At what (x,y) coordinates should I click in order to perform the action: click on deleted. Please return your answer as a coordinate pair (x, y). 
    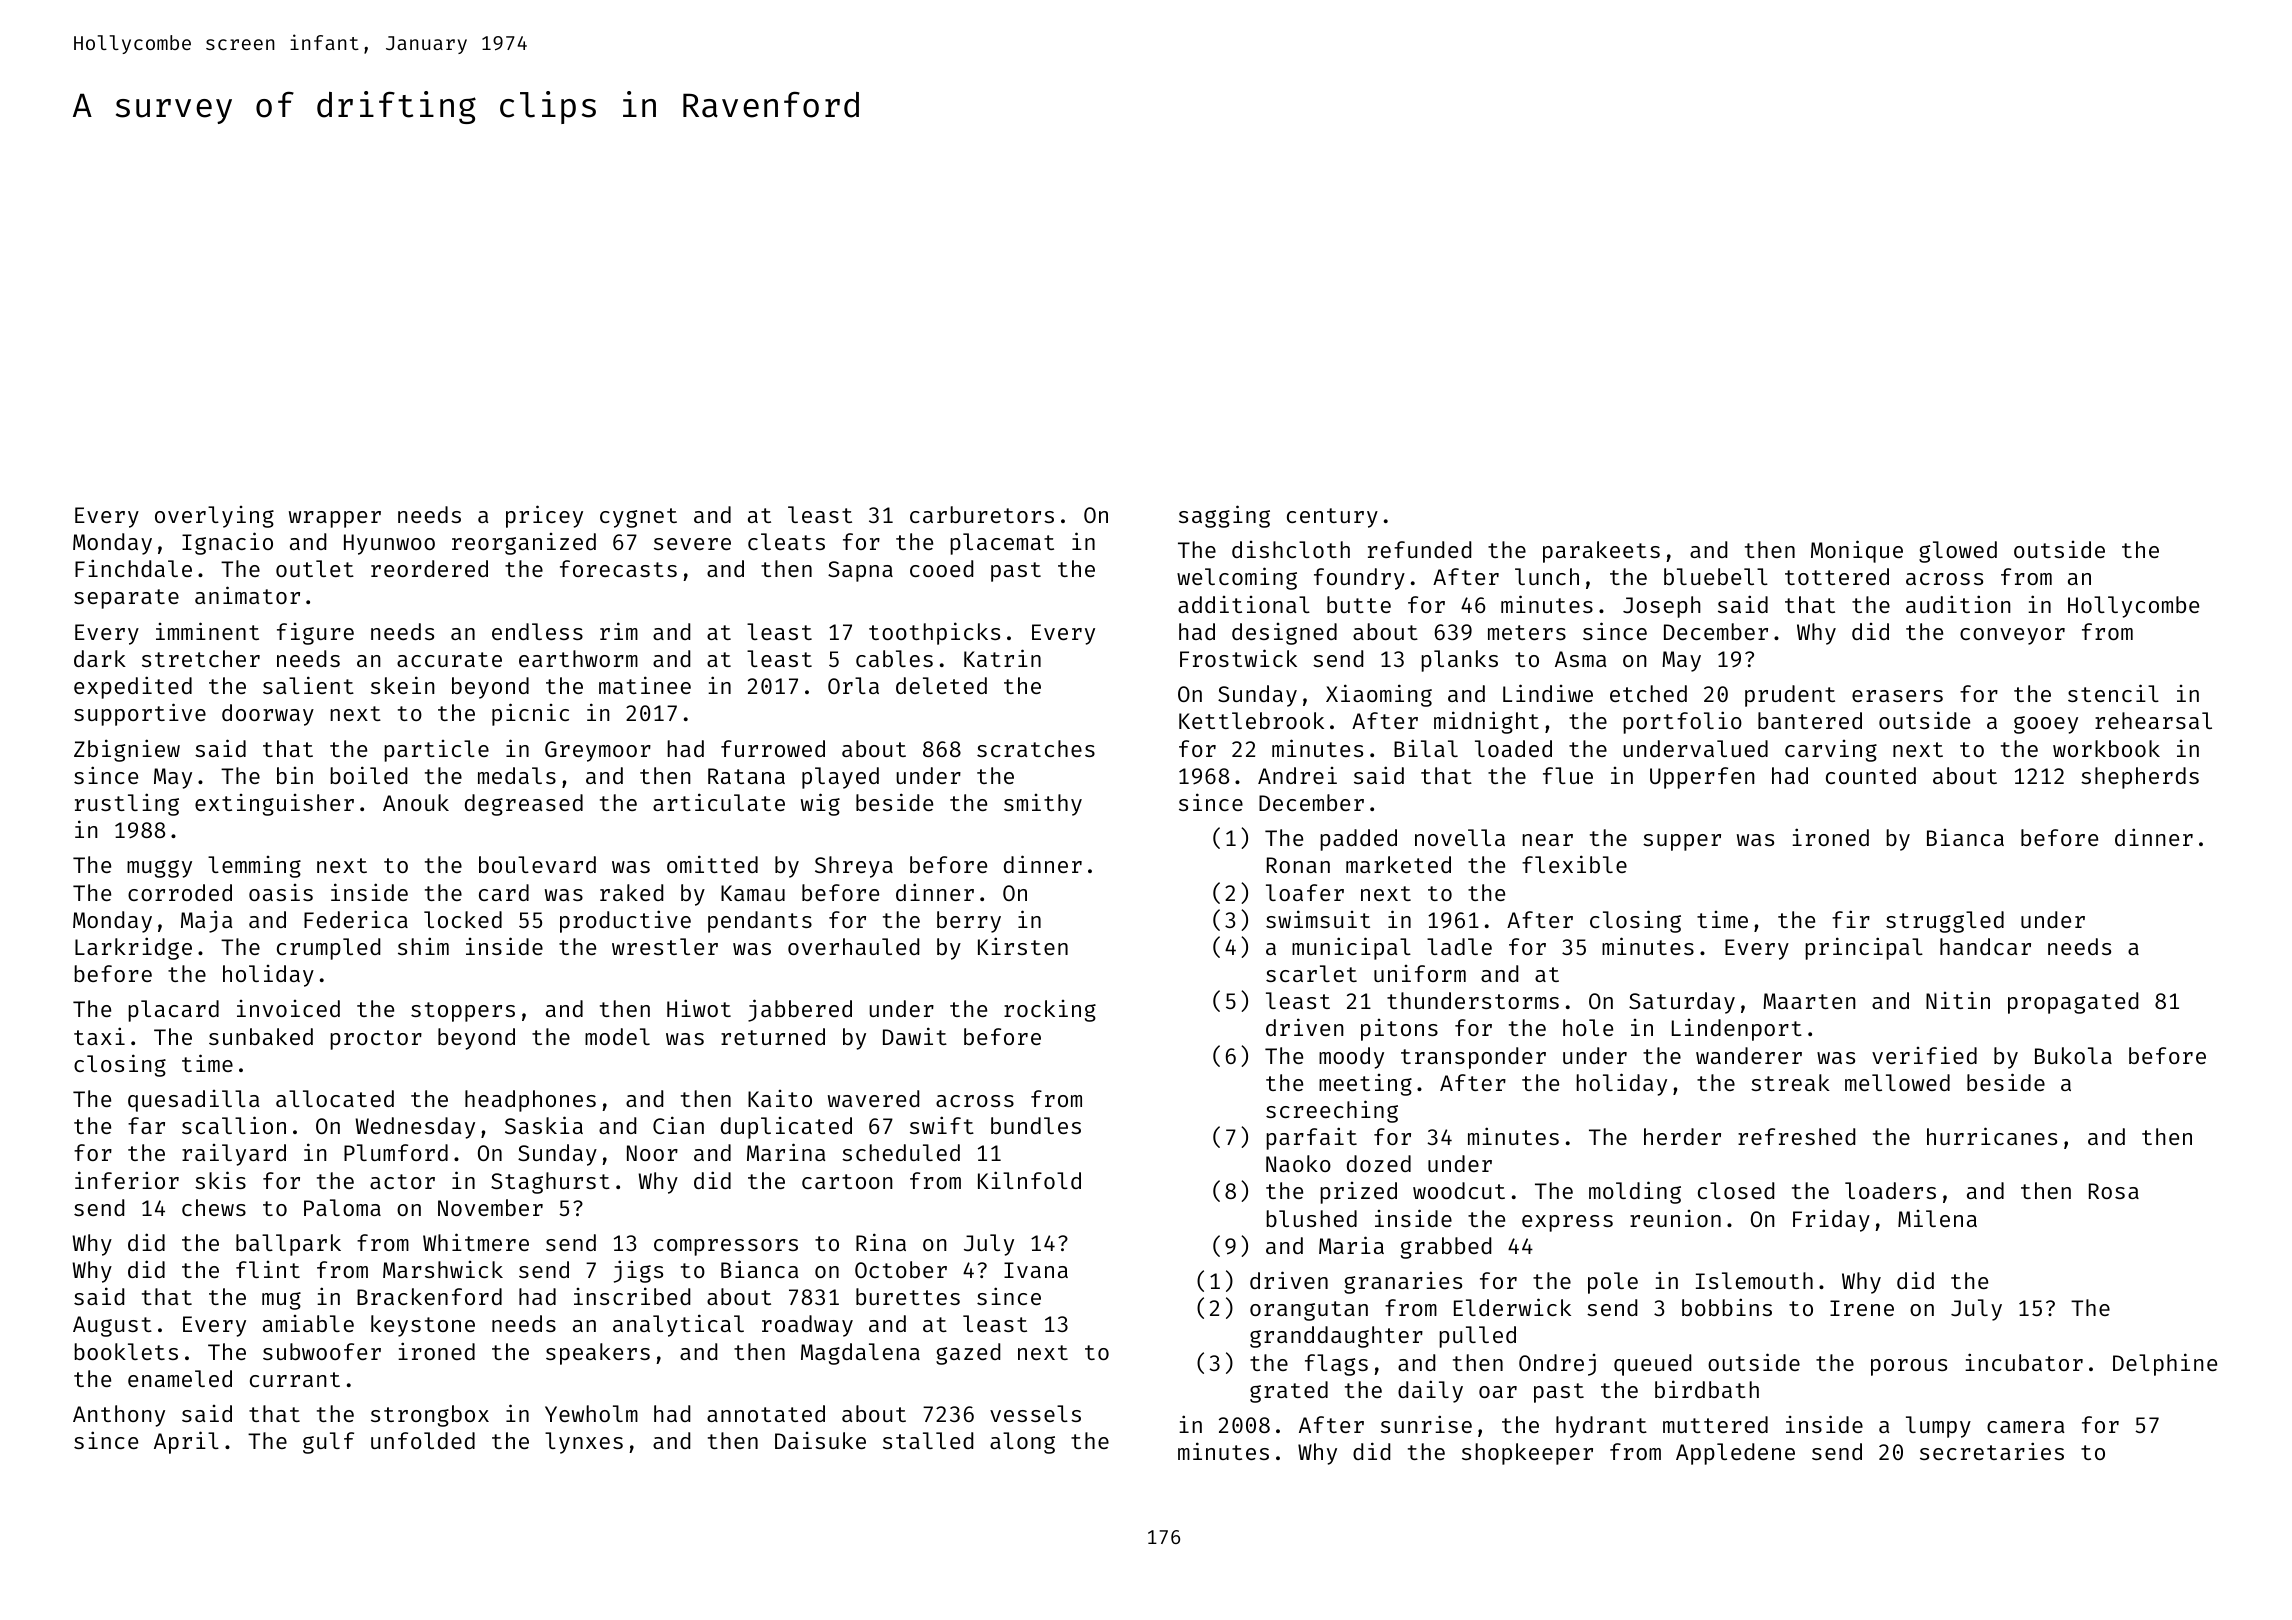
    Looking at the image, I should click on (941, 685).
